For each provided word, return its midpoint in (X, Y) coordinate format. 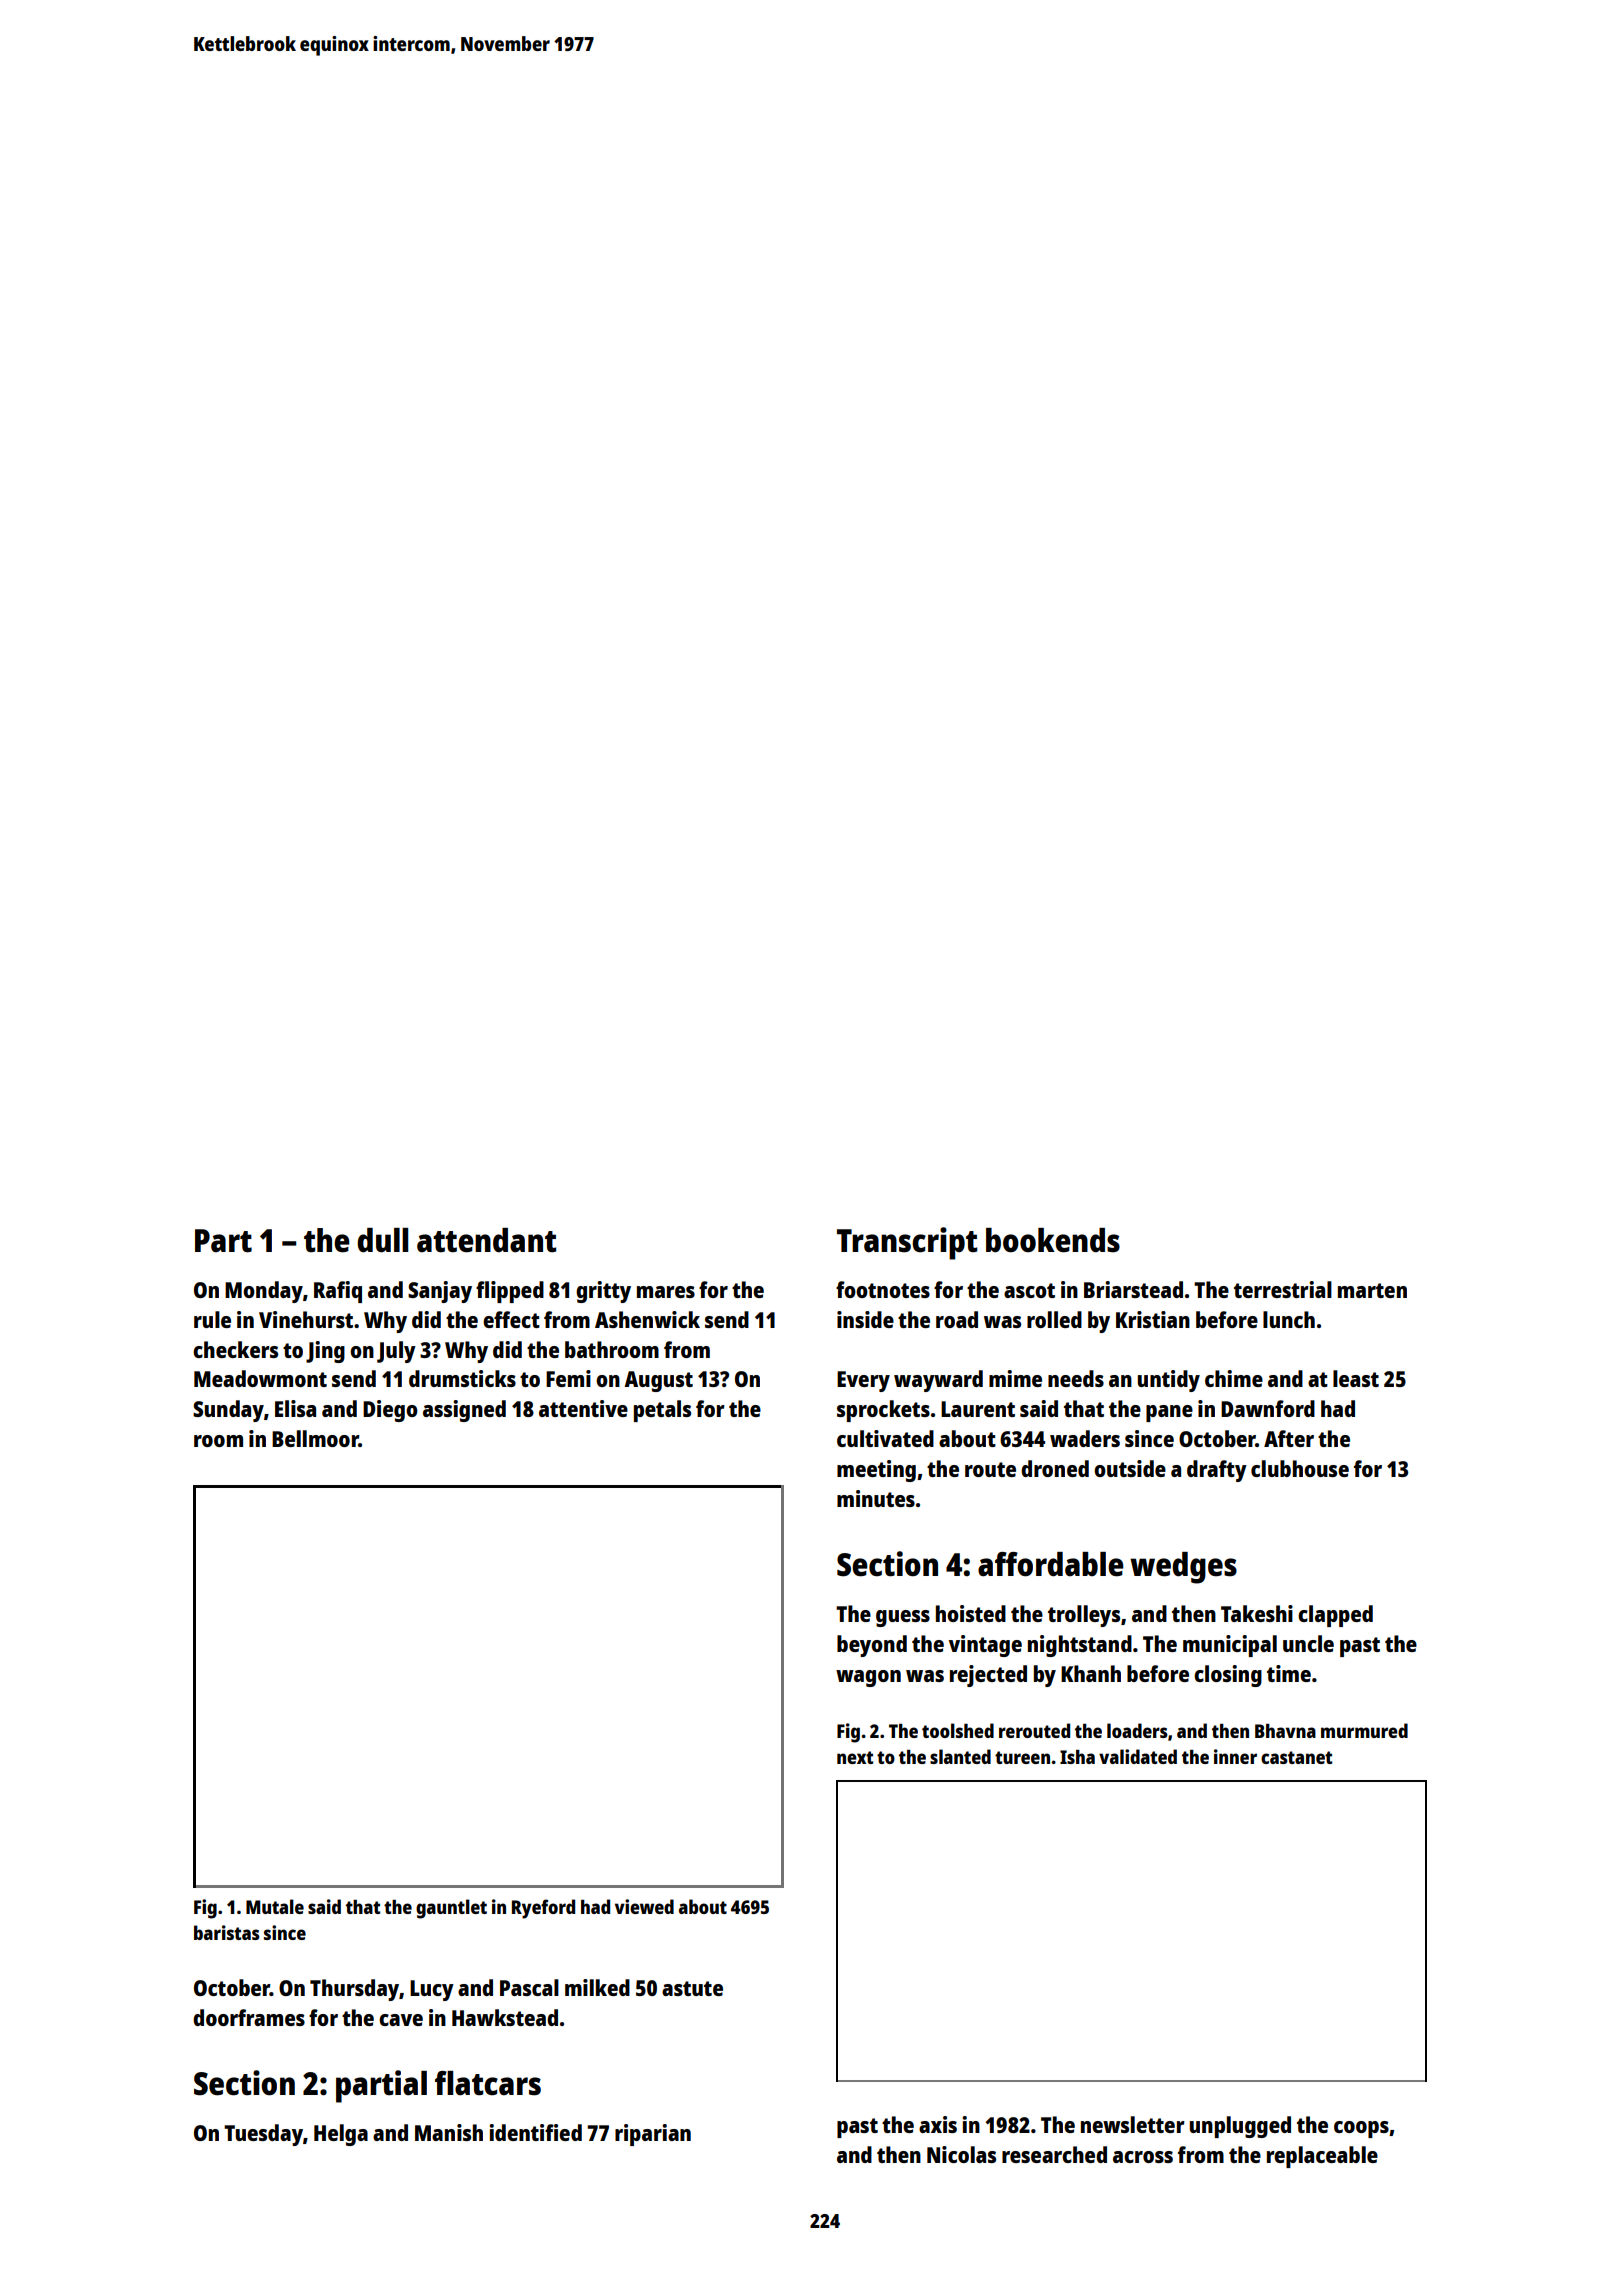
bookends (1053, 1240)
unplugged (1240, 2127)
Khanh (1091, 1673)
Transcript (907, 1243)
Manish (449, 2132)
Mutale (275, 1906)
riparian (653, 2135)
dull (382, 1240)
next (855, 1757)
